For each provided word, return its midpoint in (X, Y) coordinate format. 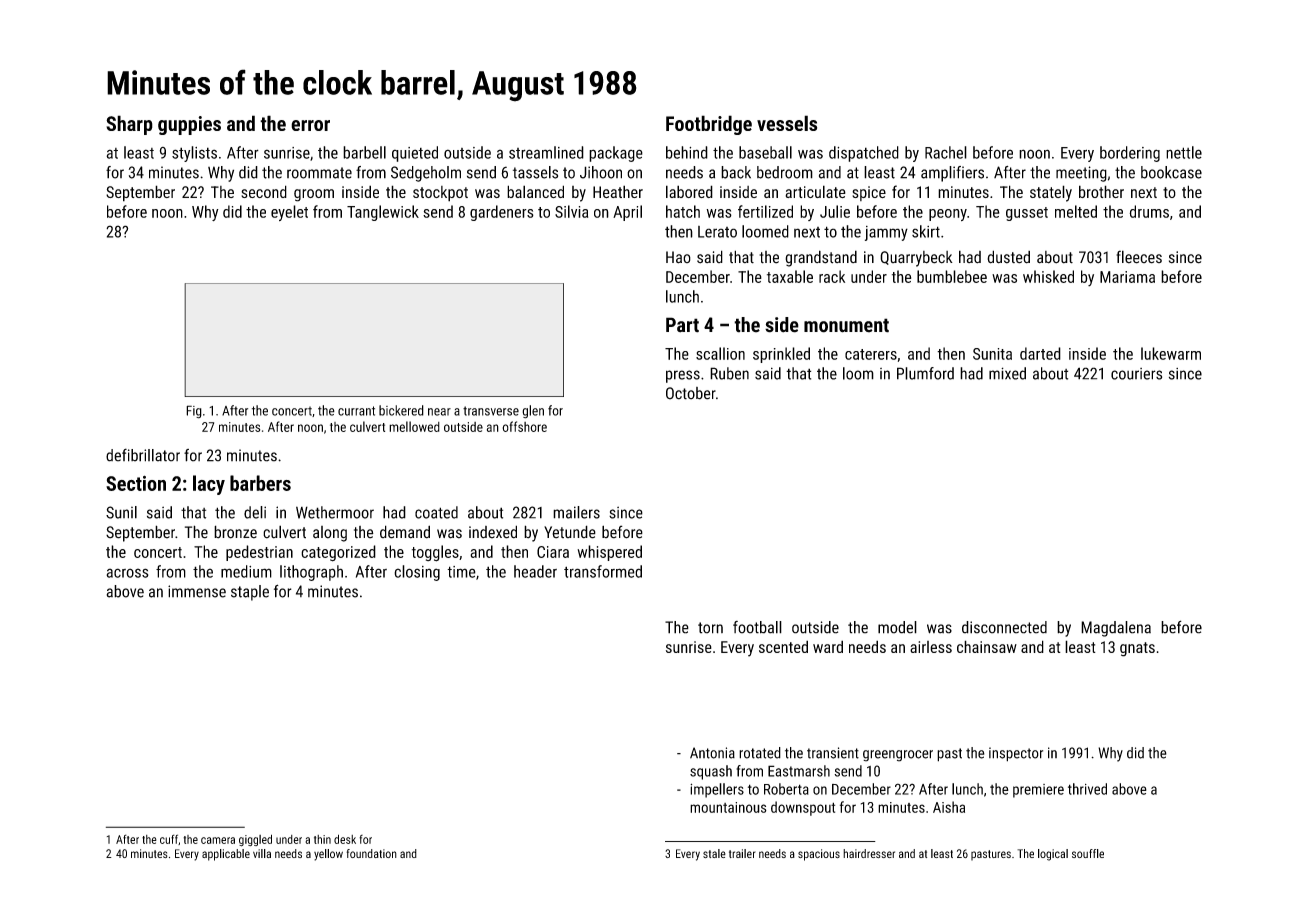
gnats (1137, 649)
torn (710, 628)
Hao (678, 257)
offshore (524, 426)
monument (846, 325)
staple (250, 593)
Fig (194, 412)
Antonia (712, 753)
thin (322, 839)
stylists (194, 154)
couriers (1136, 374)
